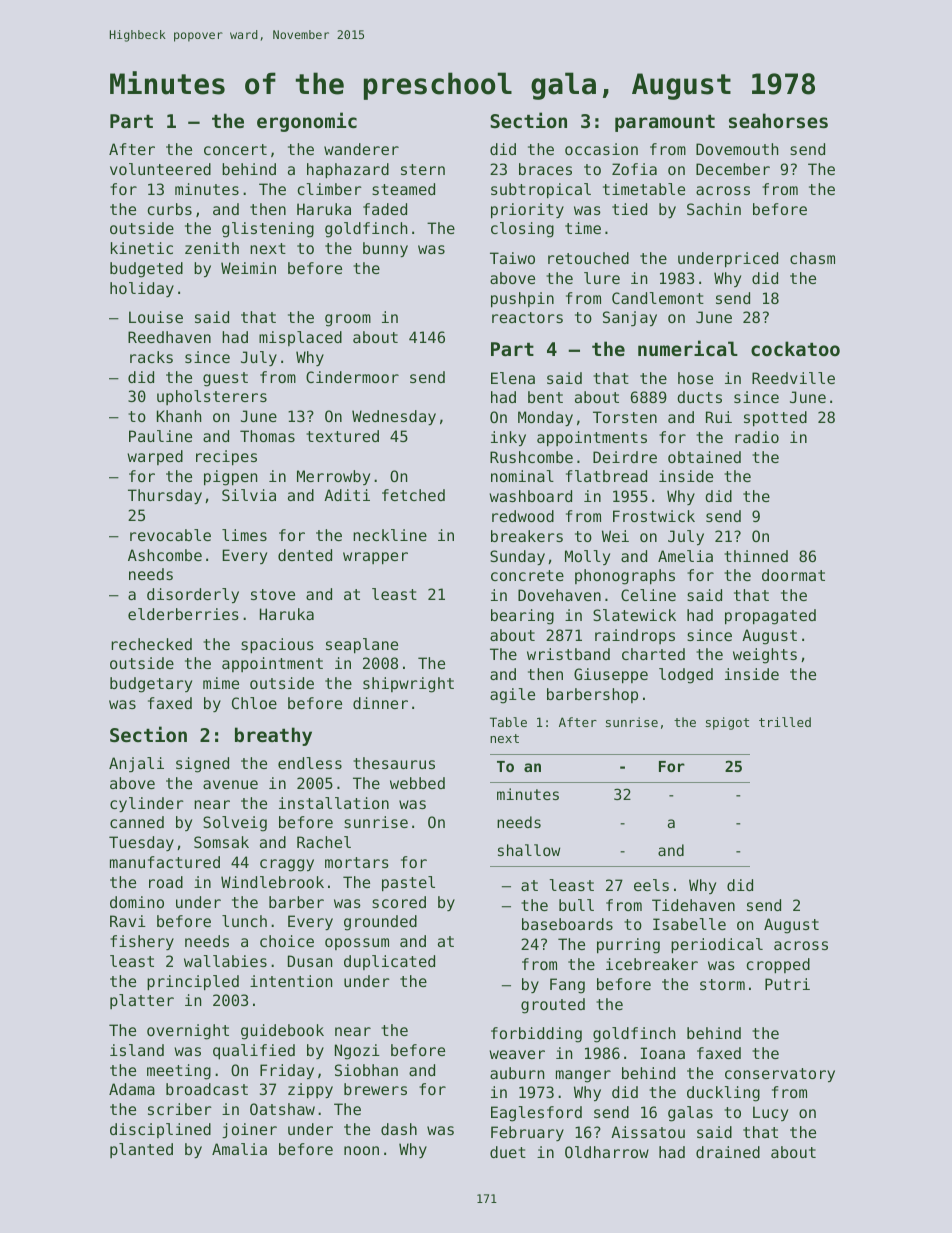 The width and height of the page is (952, 1233). What do you see at coordinates (239, 1149) in the page?
I see `Amalia` at bounding box center [239, 1149].
